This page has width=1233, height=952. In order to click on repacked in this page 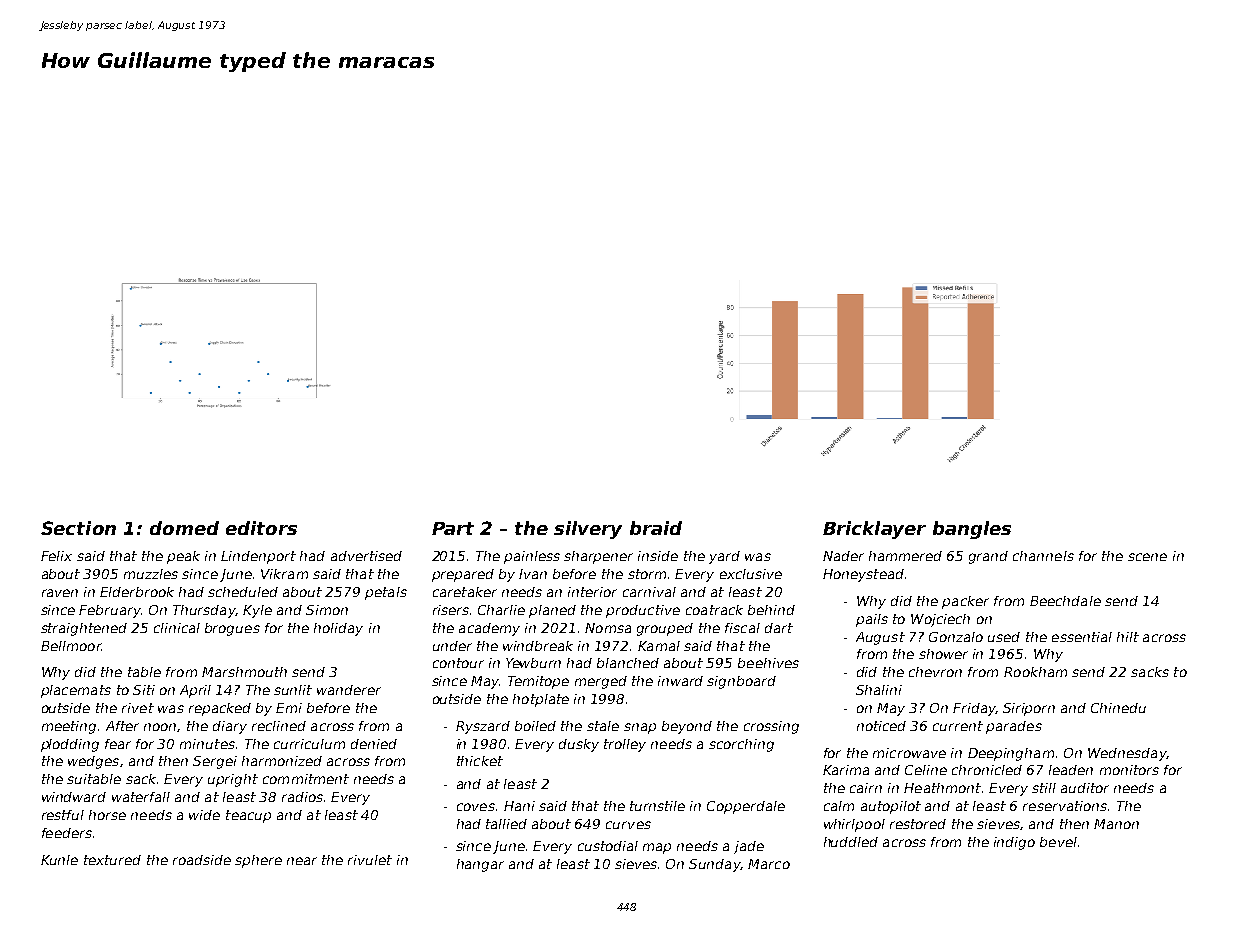, I will do `click(220, 709)`.
